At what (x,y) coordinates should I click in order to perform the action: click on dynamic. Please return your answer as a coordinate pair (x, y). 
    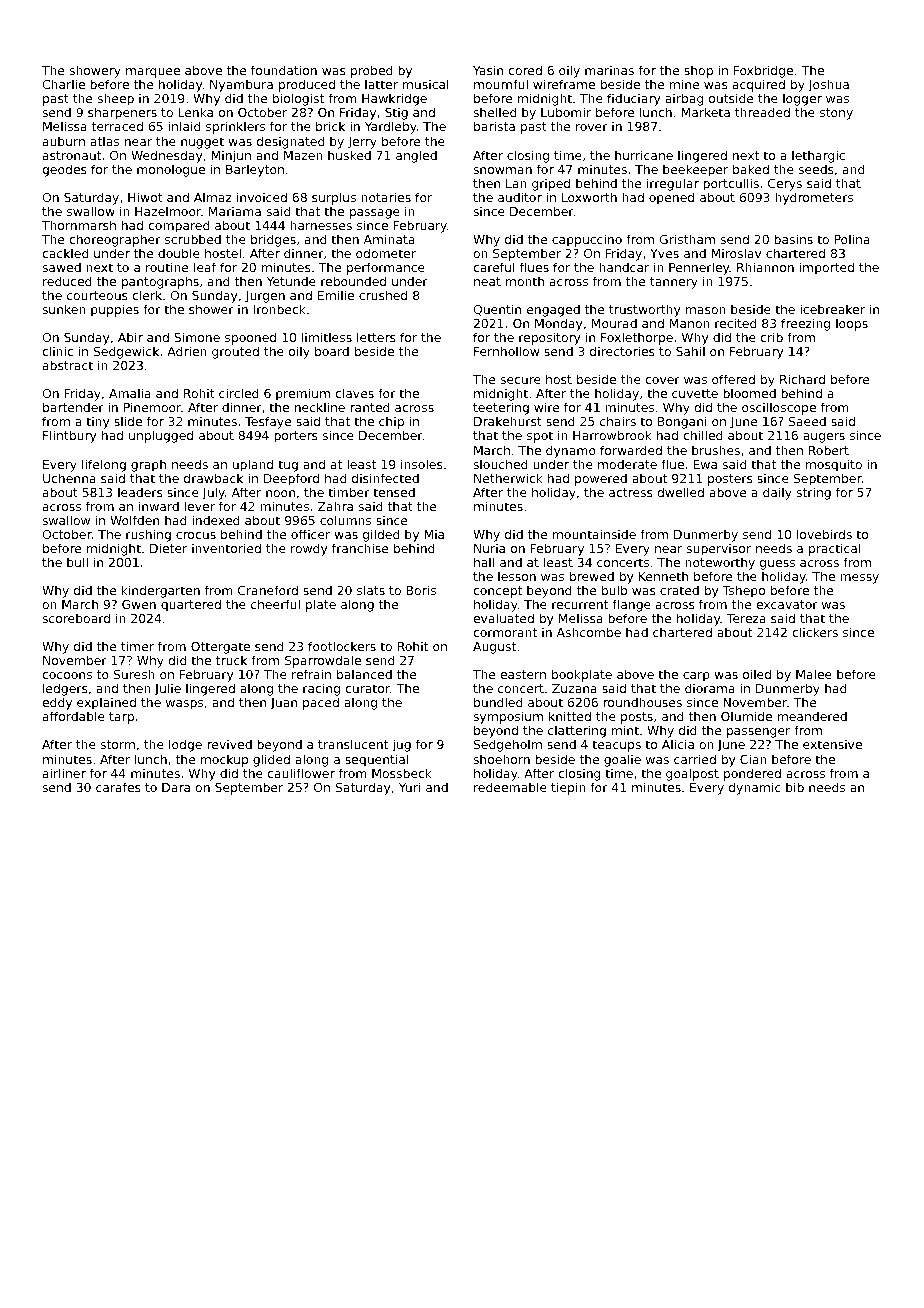
    Looking at the image, I should click on (755, 788).
